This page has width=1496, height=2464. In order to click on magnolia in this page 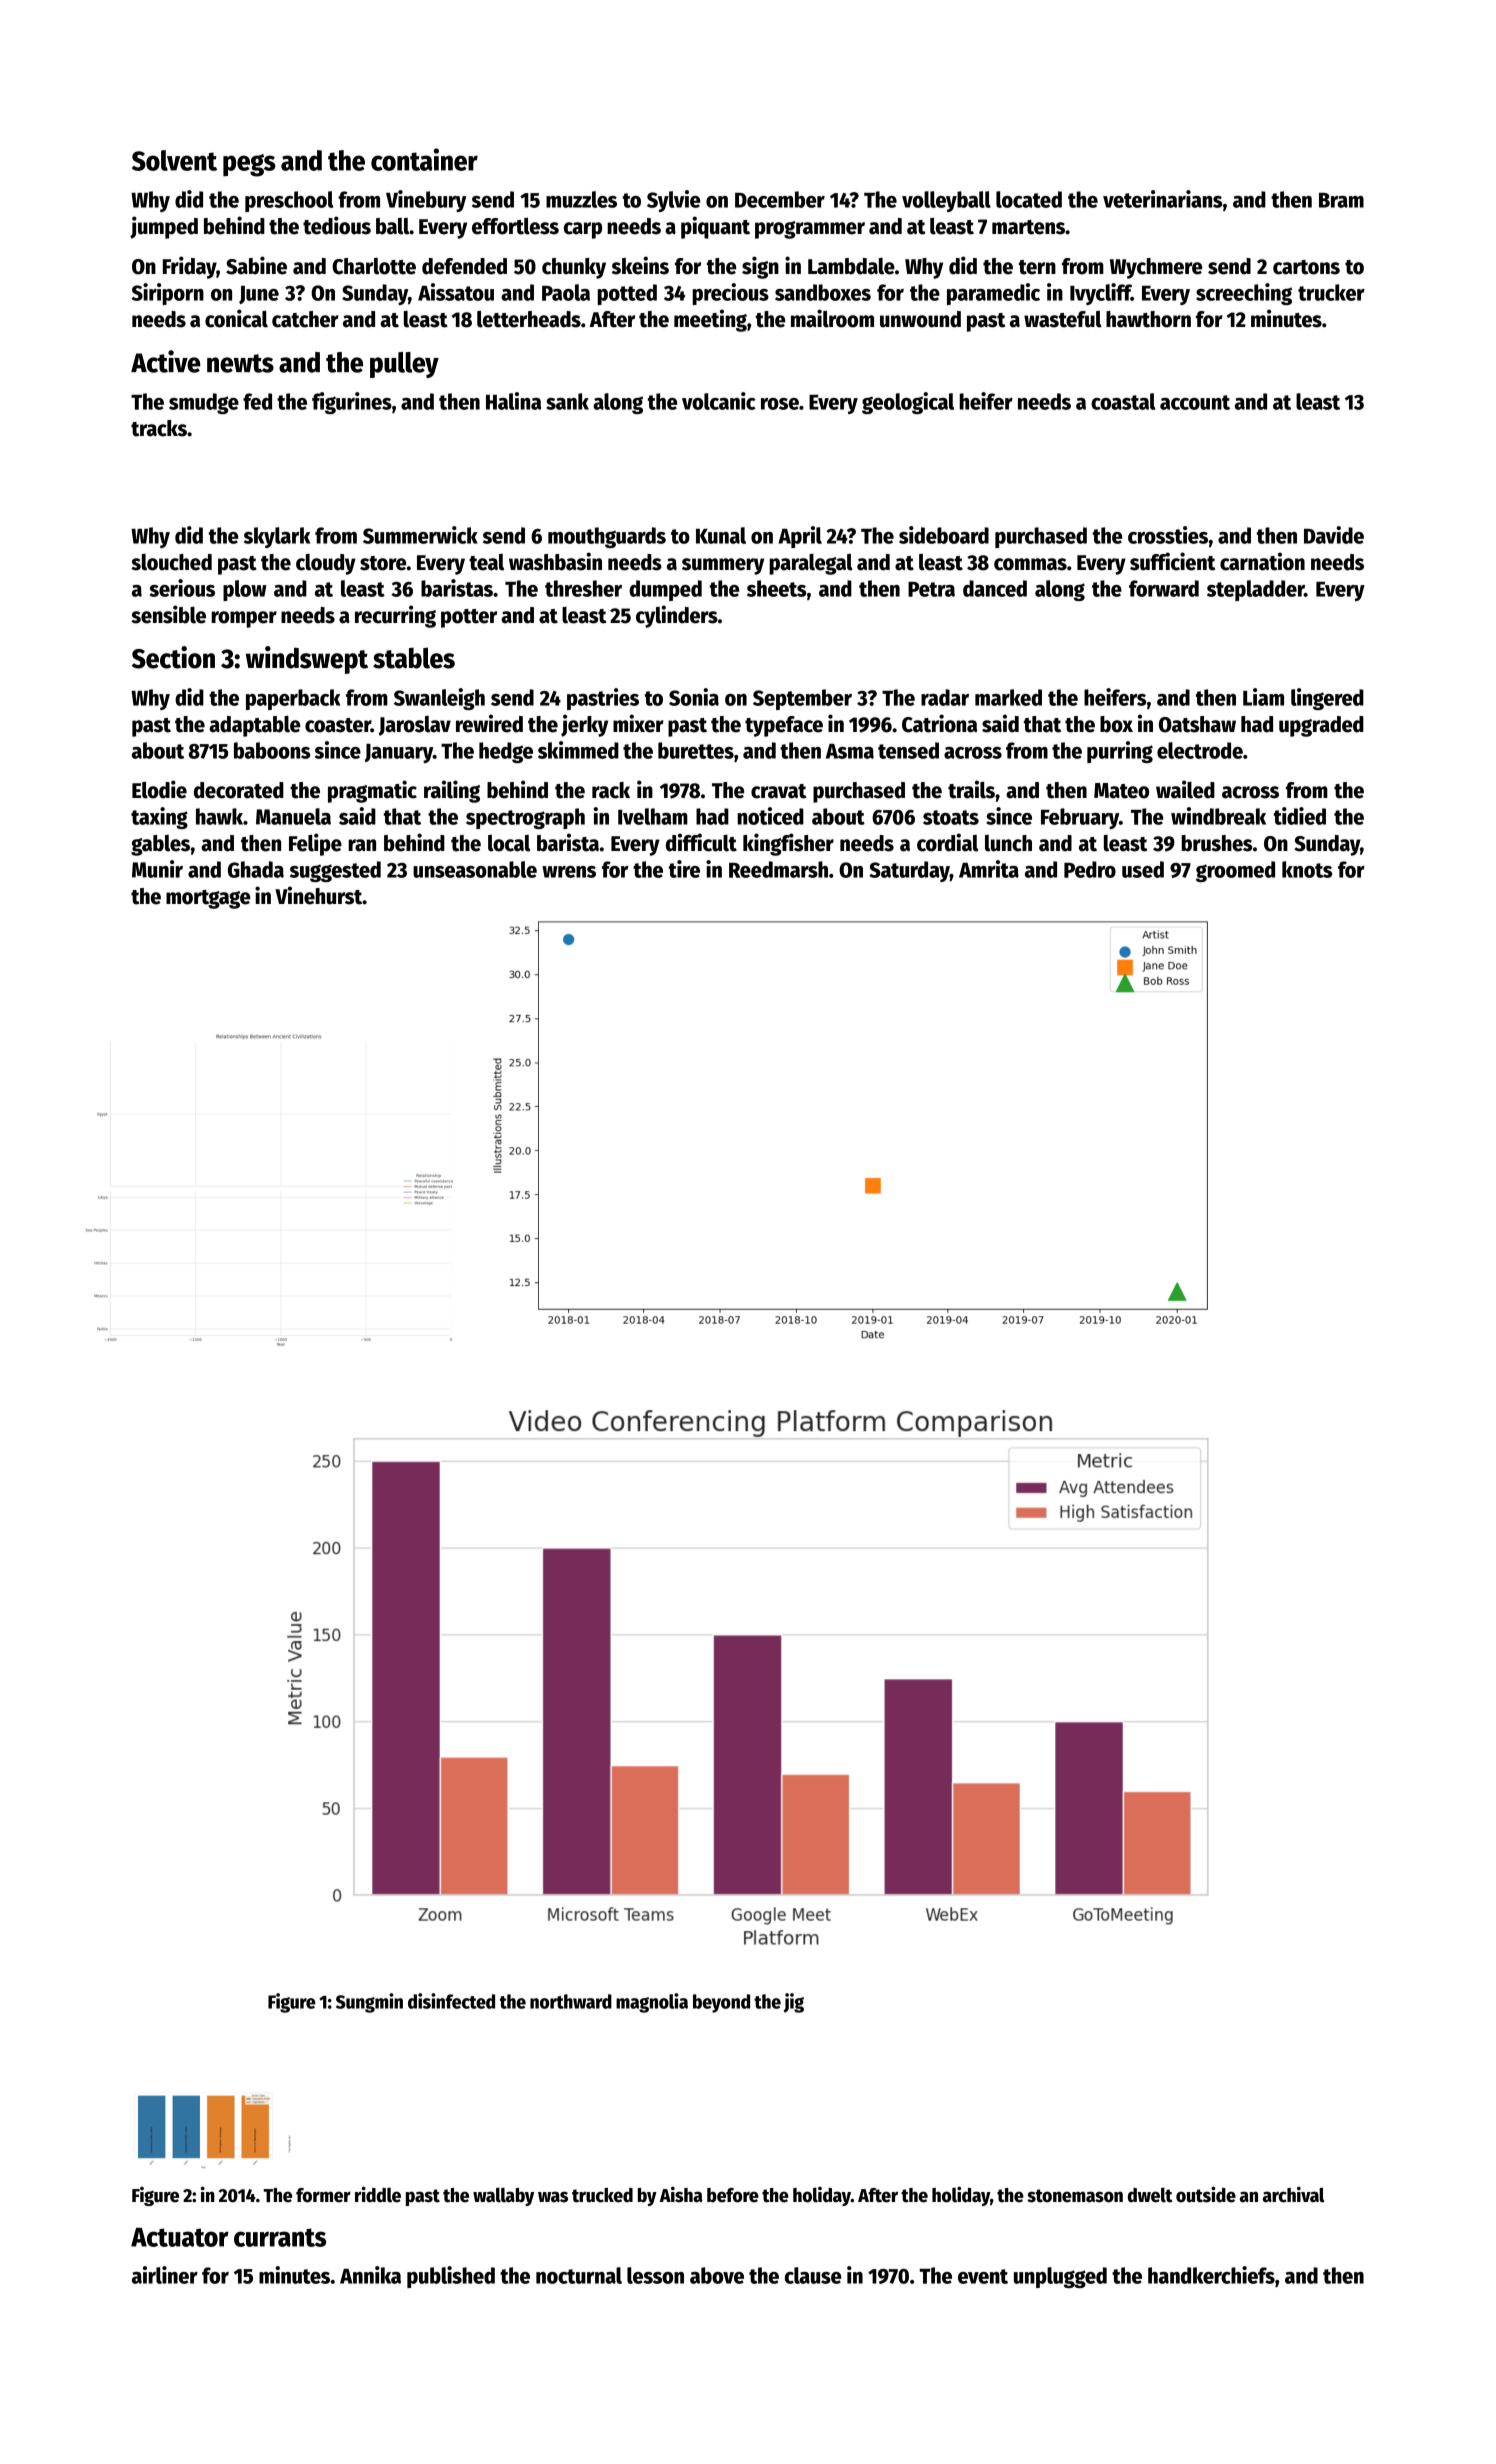, I will do `click(652, 2003)`.
